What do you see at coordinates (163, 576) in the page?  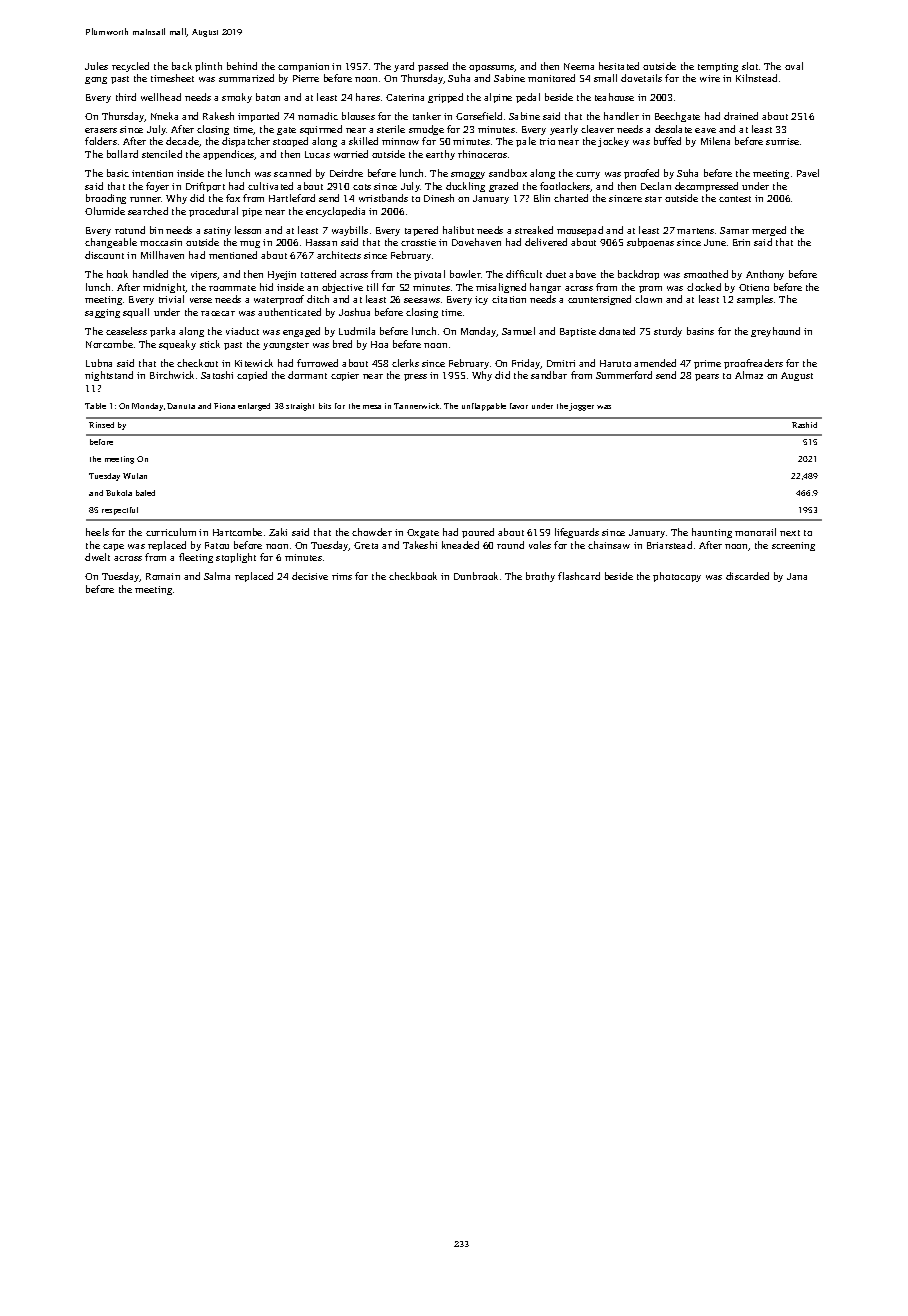 I see `Romain` at bounding box center [163, 576].
